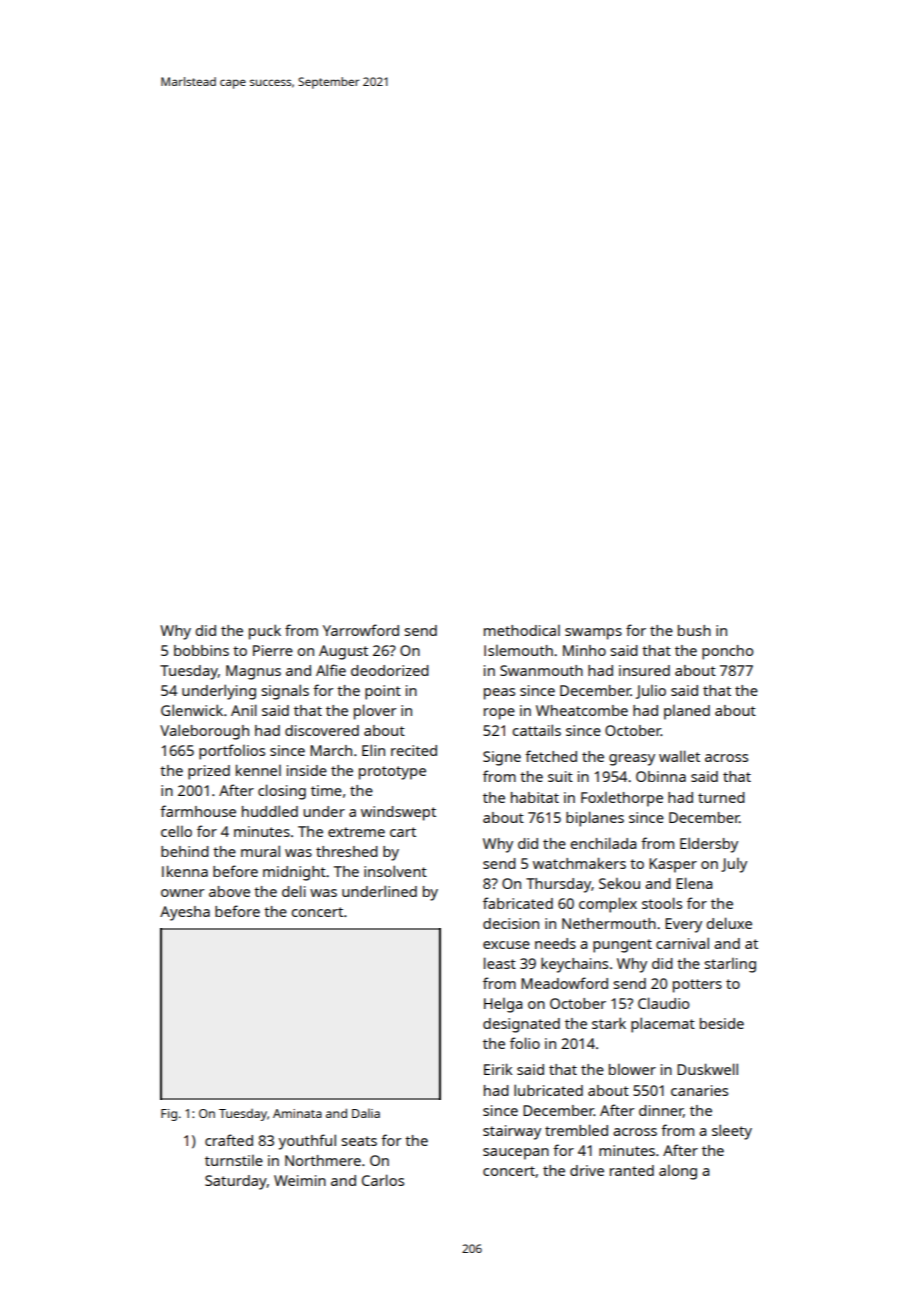 Image resolution: width=924 pixels, height=1311 pixels. What do you see at coordinates (694, 630) in the screenshot?
I see `bush` at bounding box center [694, 630].
